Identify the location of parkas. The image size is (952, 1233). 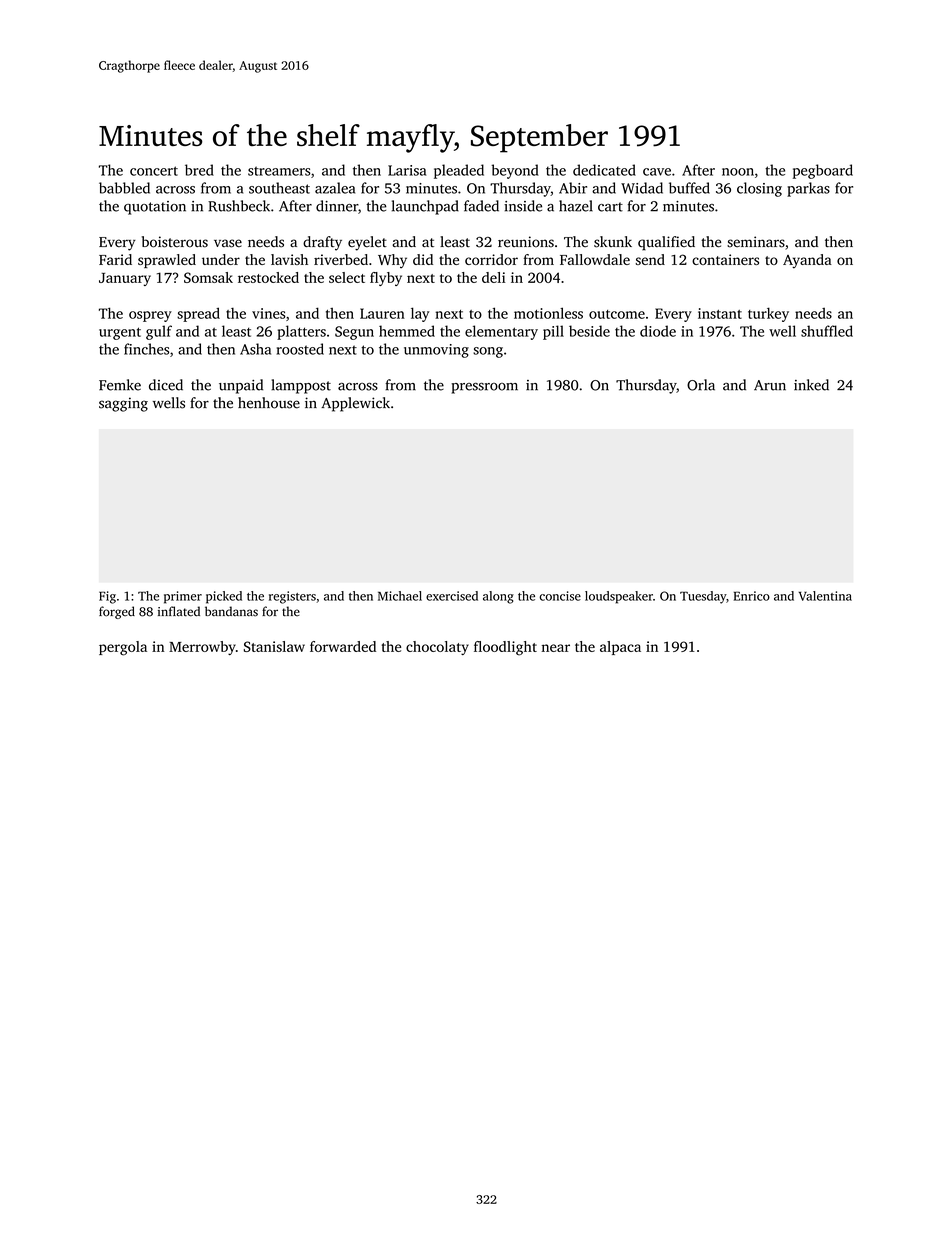
(808, 189).
